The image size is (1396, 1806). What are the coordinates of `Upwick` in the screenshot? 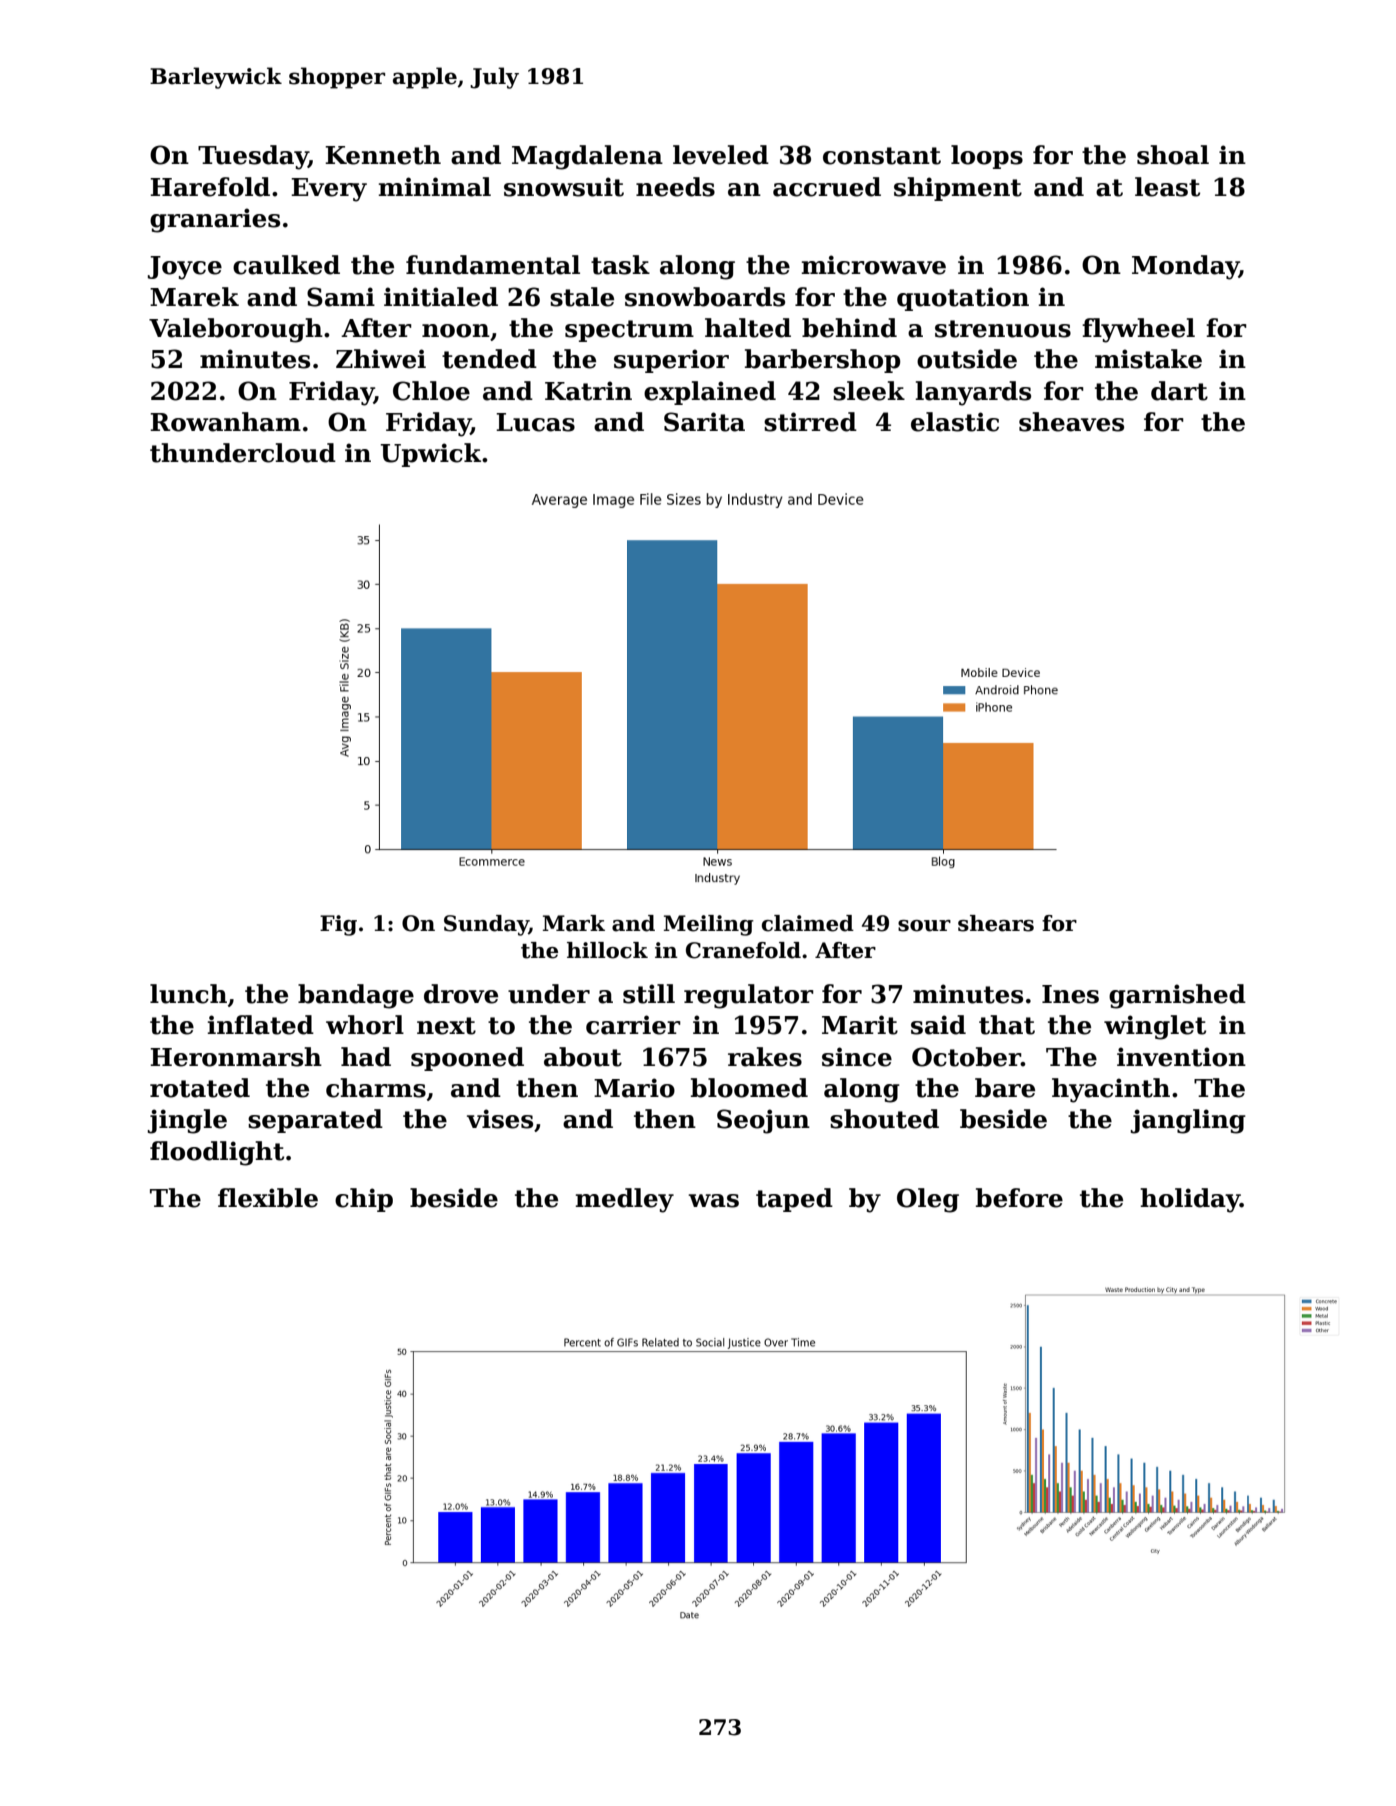 It's located at (430, 455).
